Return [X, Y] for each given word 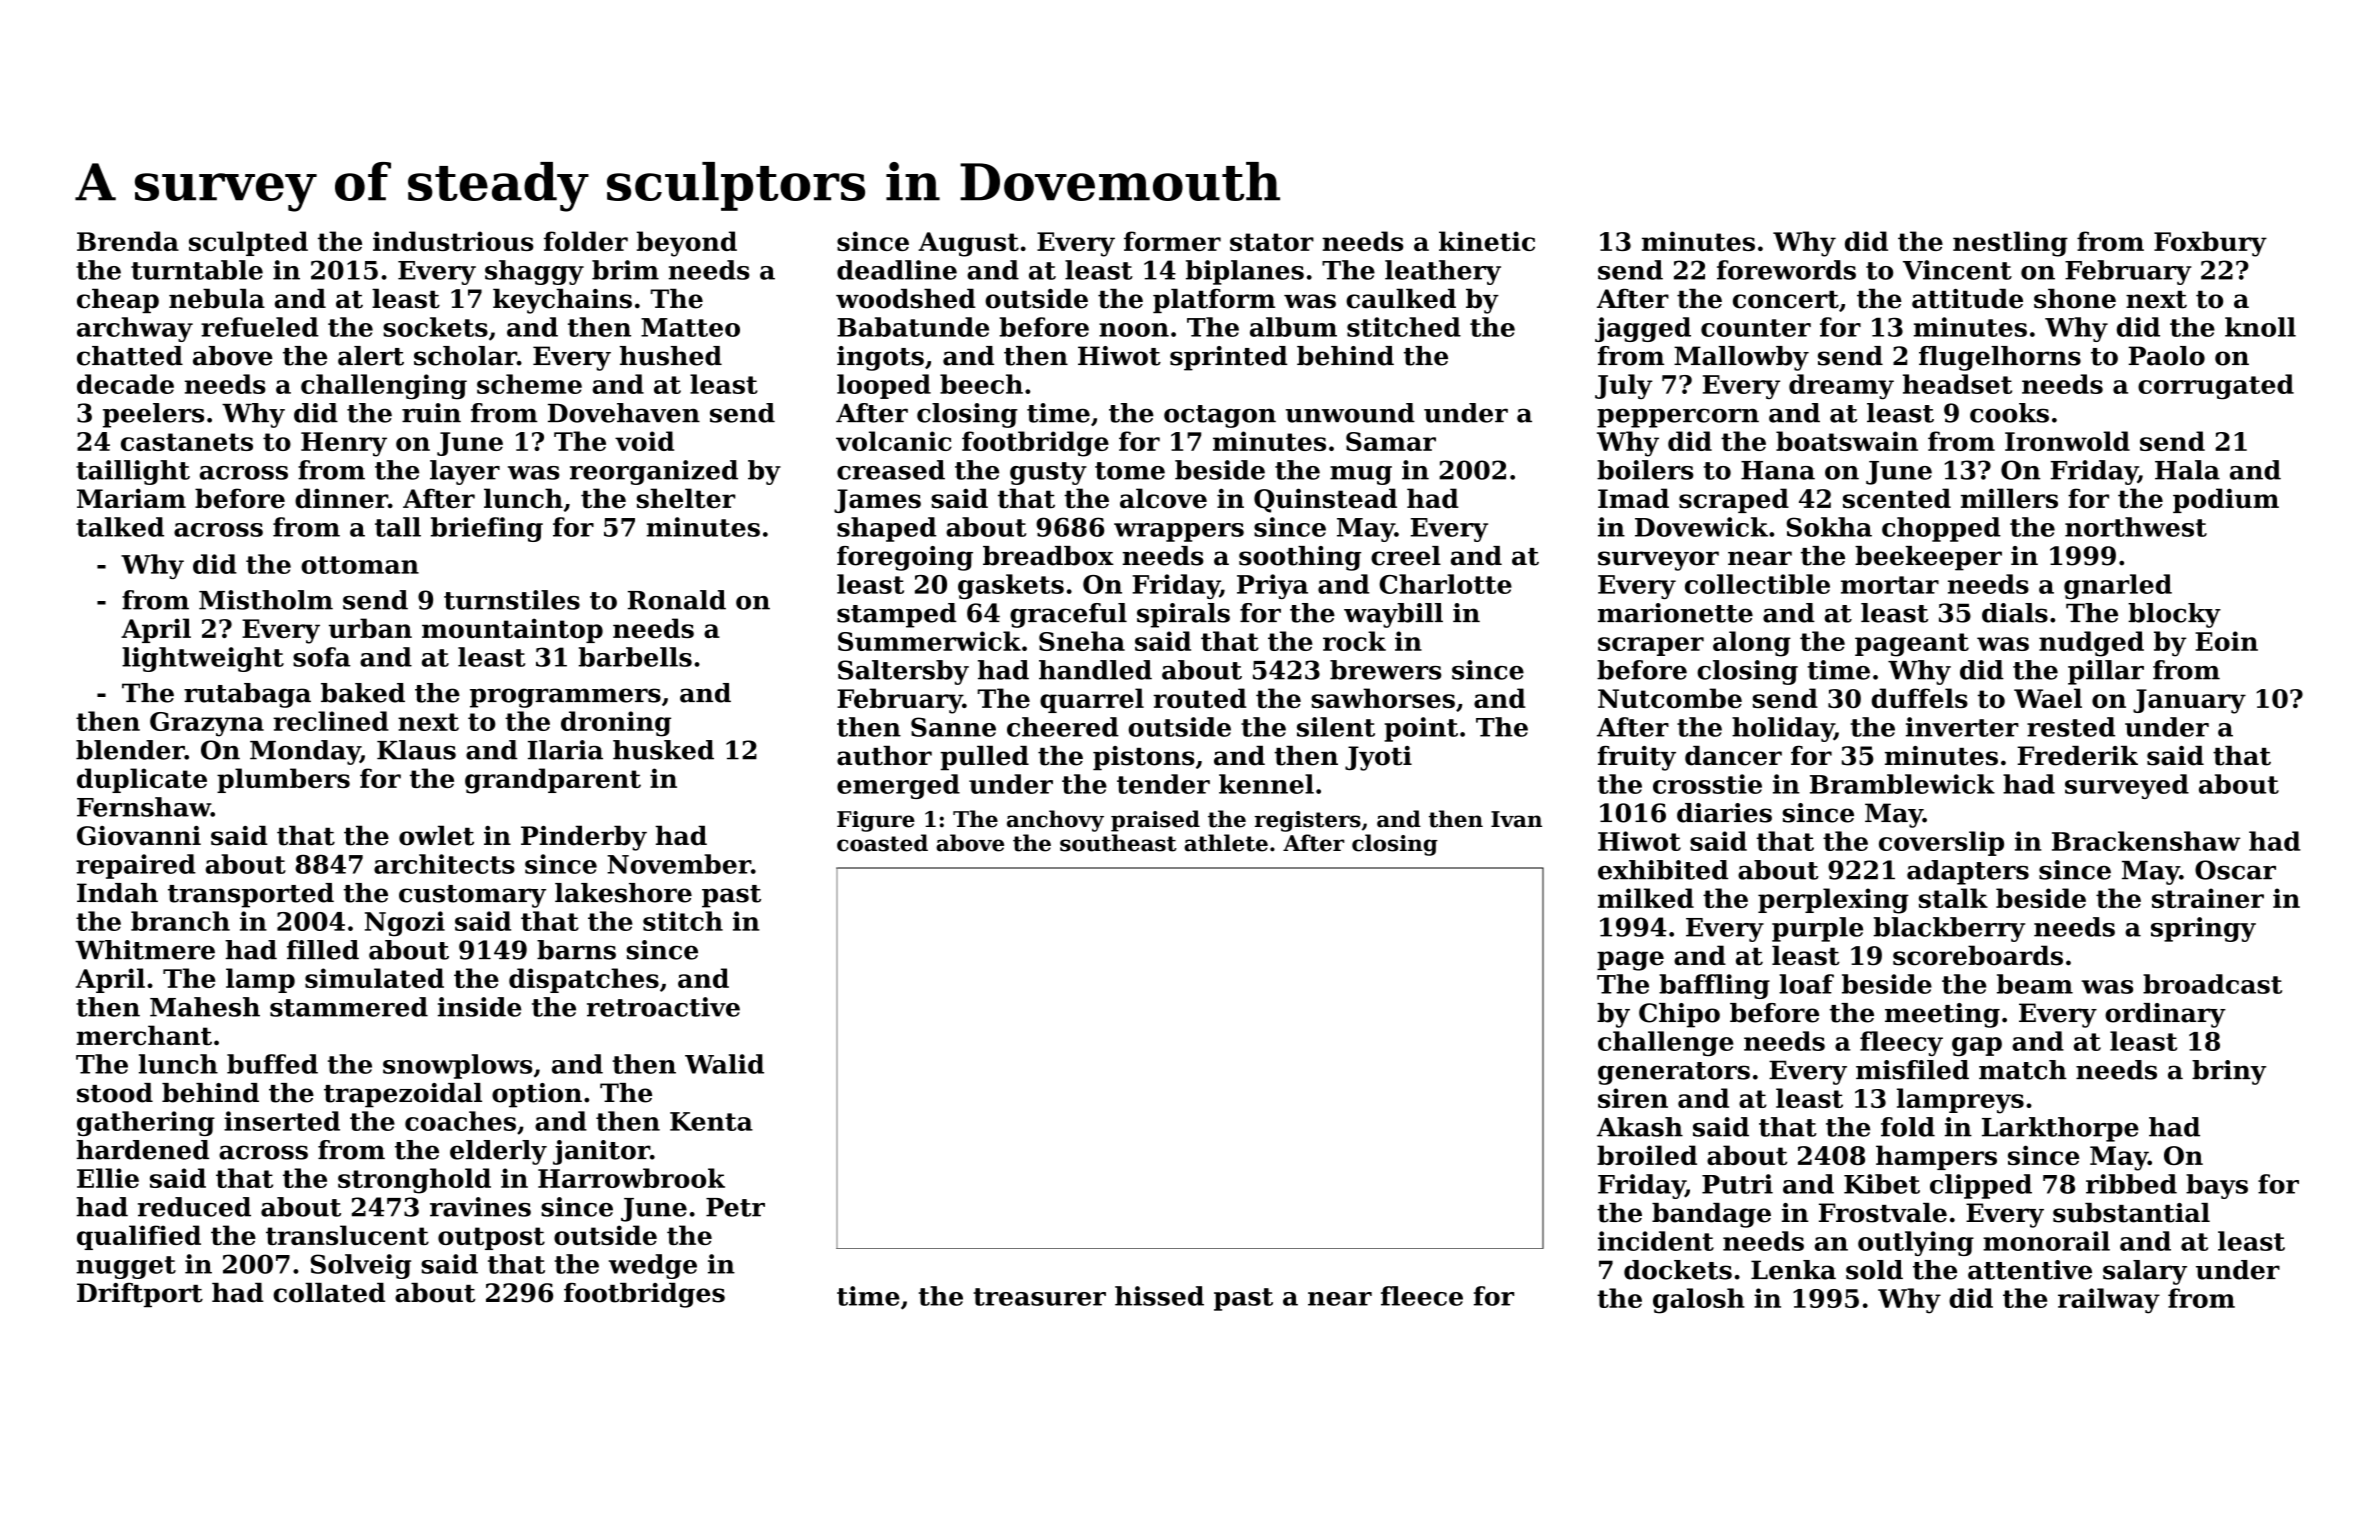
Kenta [711, 1121]
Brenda [128, 241]
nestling [2010, 244]
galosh [1699, 1301]
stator [1272, 242]
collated [329, 1293]
